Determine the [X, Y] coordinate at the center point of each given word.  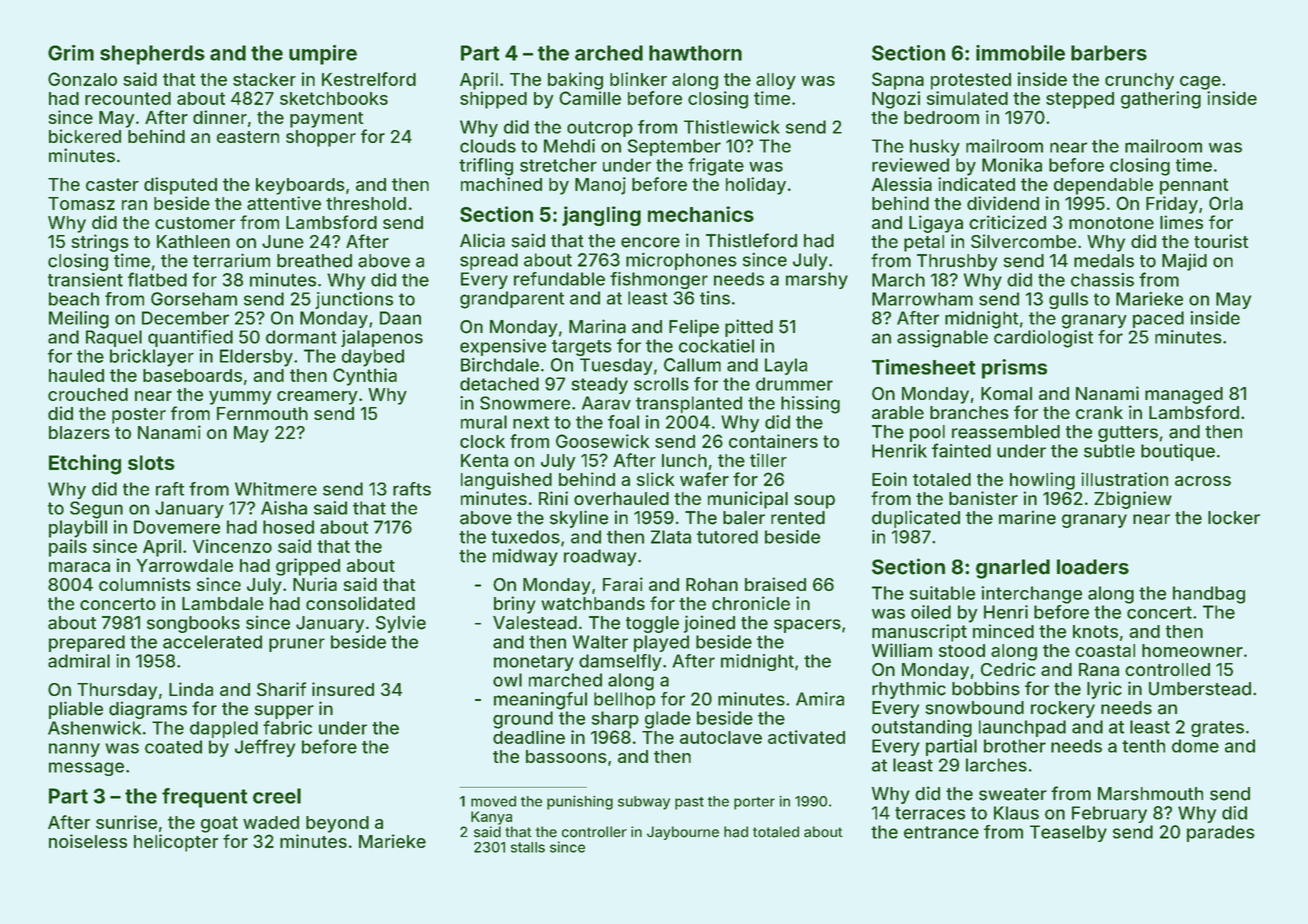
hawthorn [695, 53]
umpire [323, 55]
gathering [1161, 100]
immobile [1020, 53]
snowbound [974, 708]
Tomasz [81, 203]
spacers [807, 626]
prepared [87, 643]
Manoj [600, 186]
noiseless [88, 841]
